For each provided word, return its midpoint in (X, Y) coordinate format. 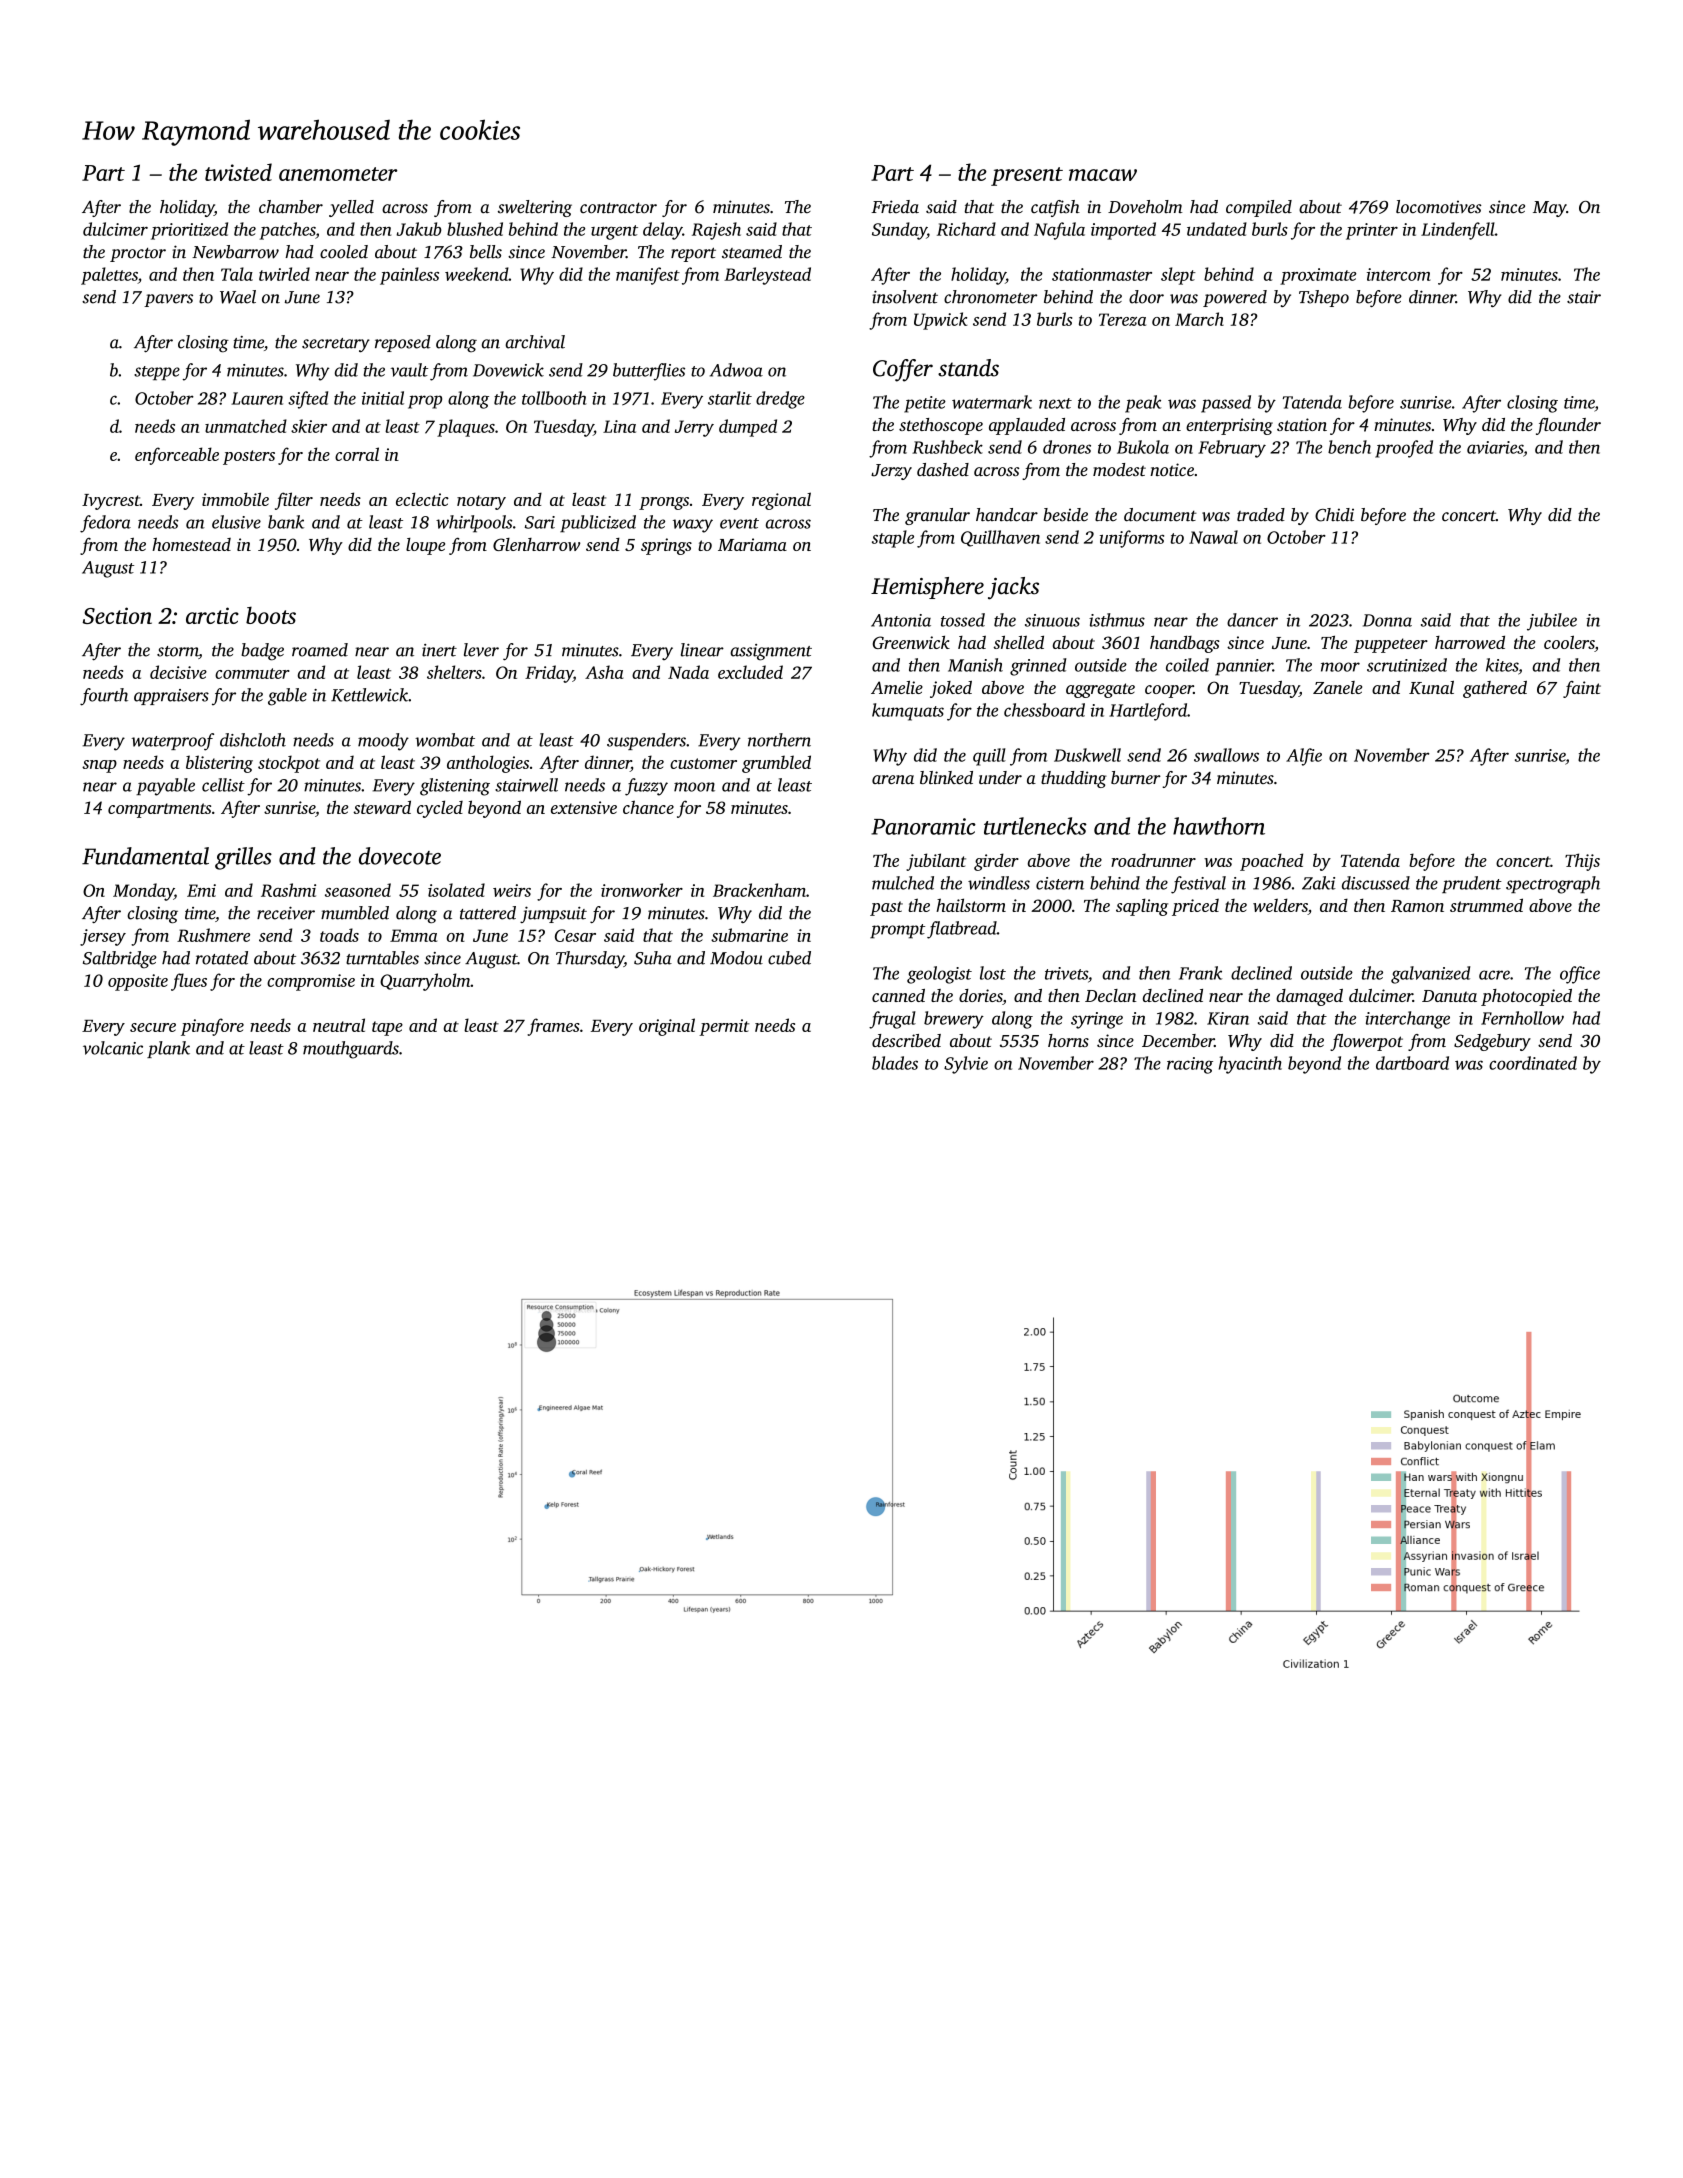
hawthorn (1219, 826)
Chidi (1334, 515)
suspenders (646, 741)
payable (165, 787)
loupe (425, 546)
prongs (664, 503)
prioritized (189, 231)
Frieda (895, 207)
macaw (1103, 175)
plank (168, 1049)
